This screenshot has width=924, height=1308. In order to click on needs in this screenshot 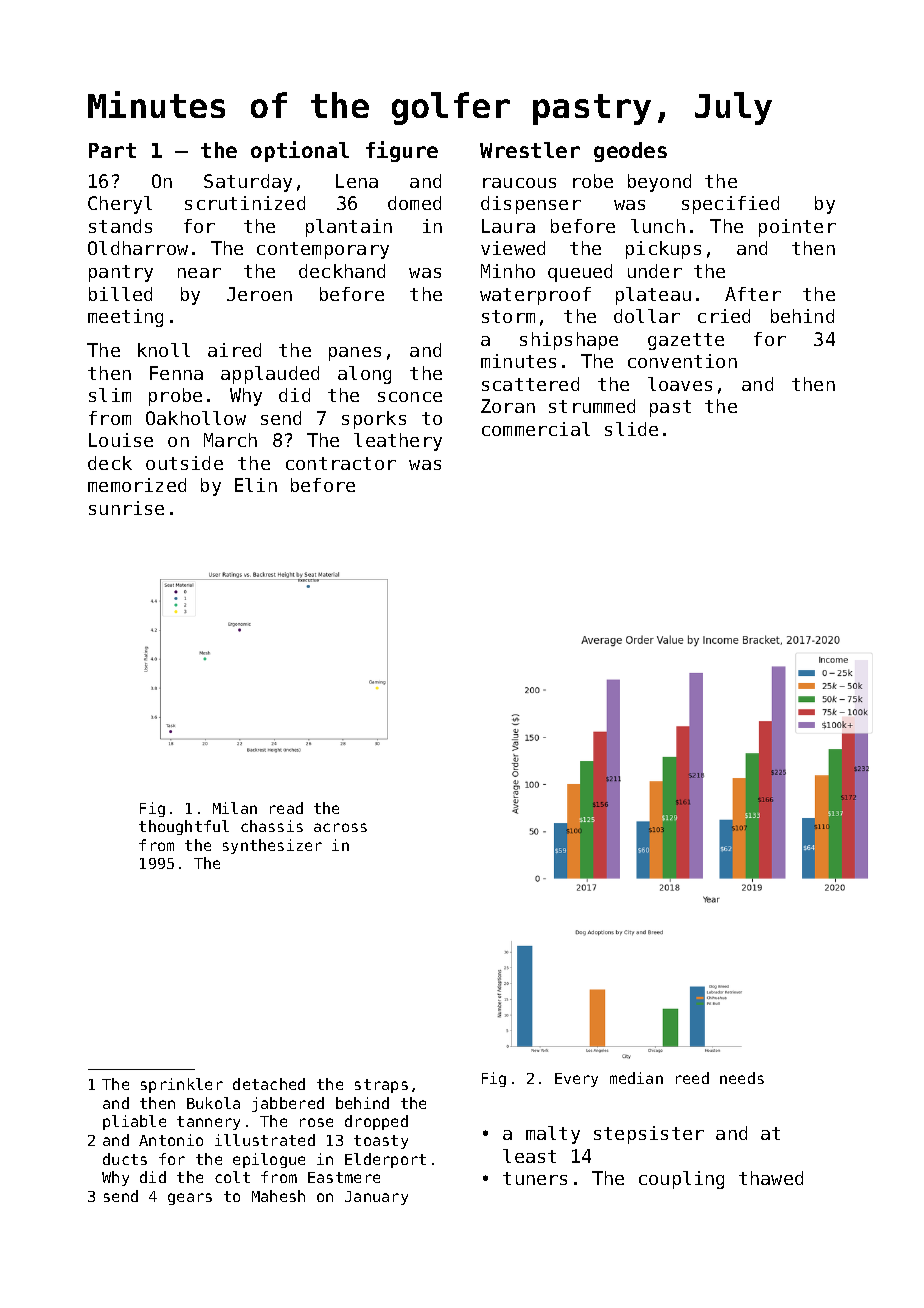, I will do `click(742, 1078)`.
